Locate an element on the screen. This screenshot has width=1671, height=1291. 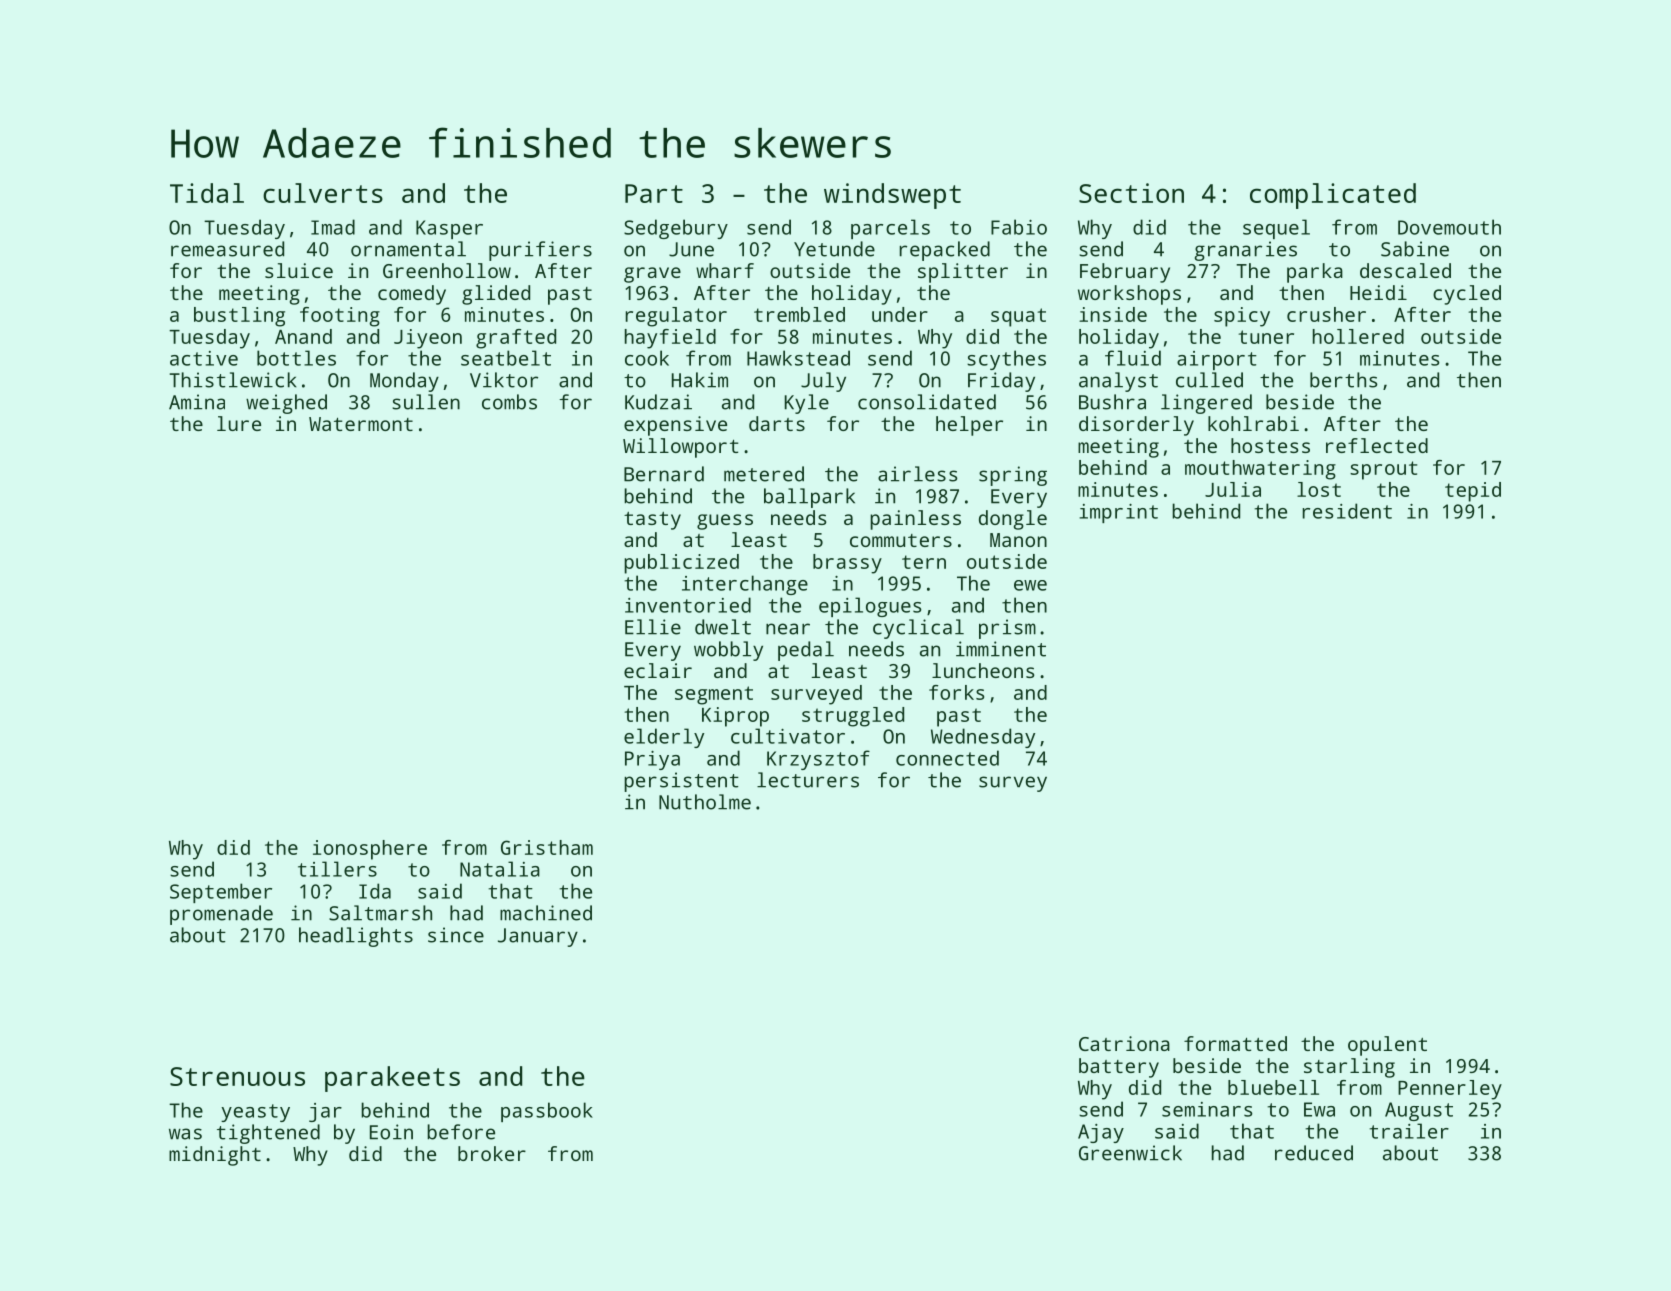
Nutholme is located at coordinates (705, 802).
